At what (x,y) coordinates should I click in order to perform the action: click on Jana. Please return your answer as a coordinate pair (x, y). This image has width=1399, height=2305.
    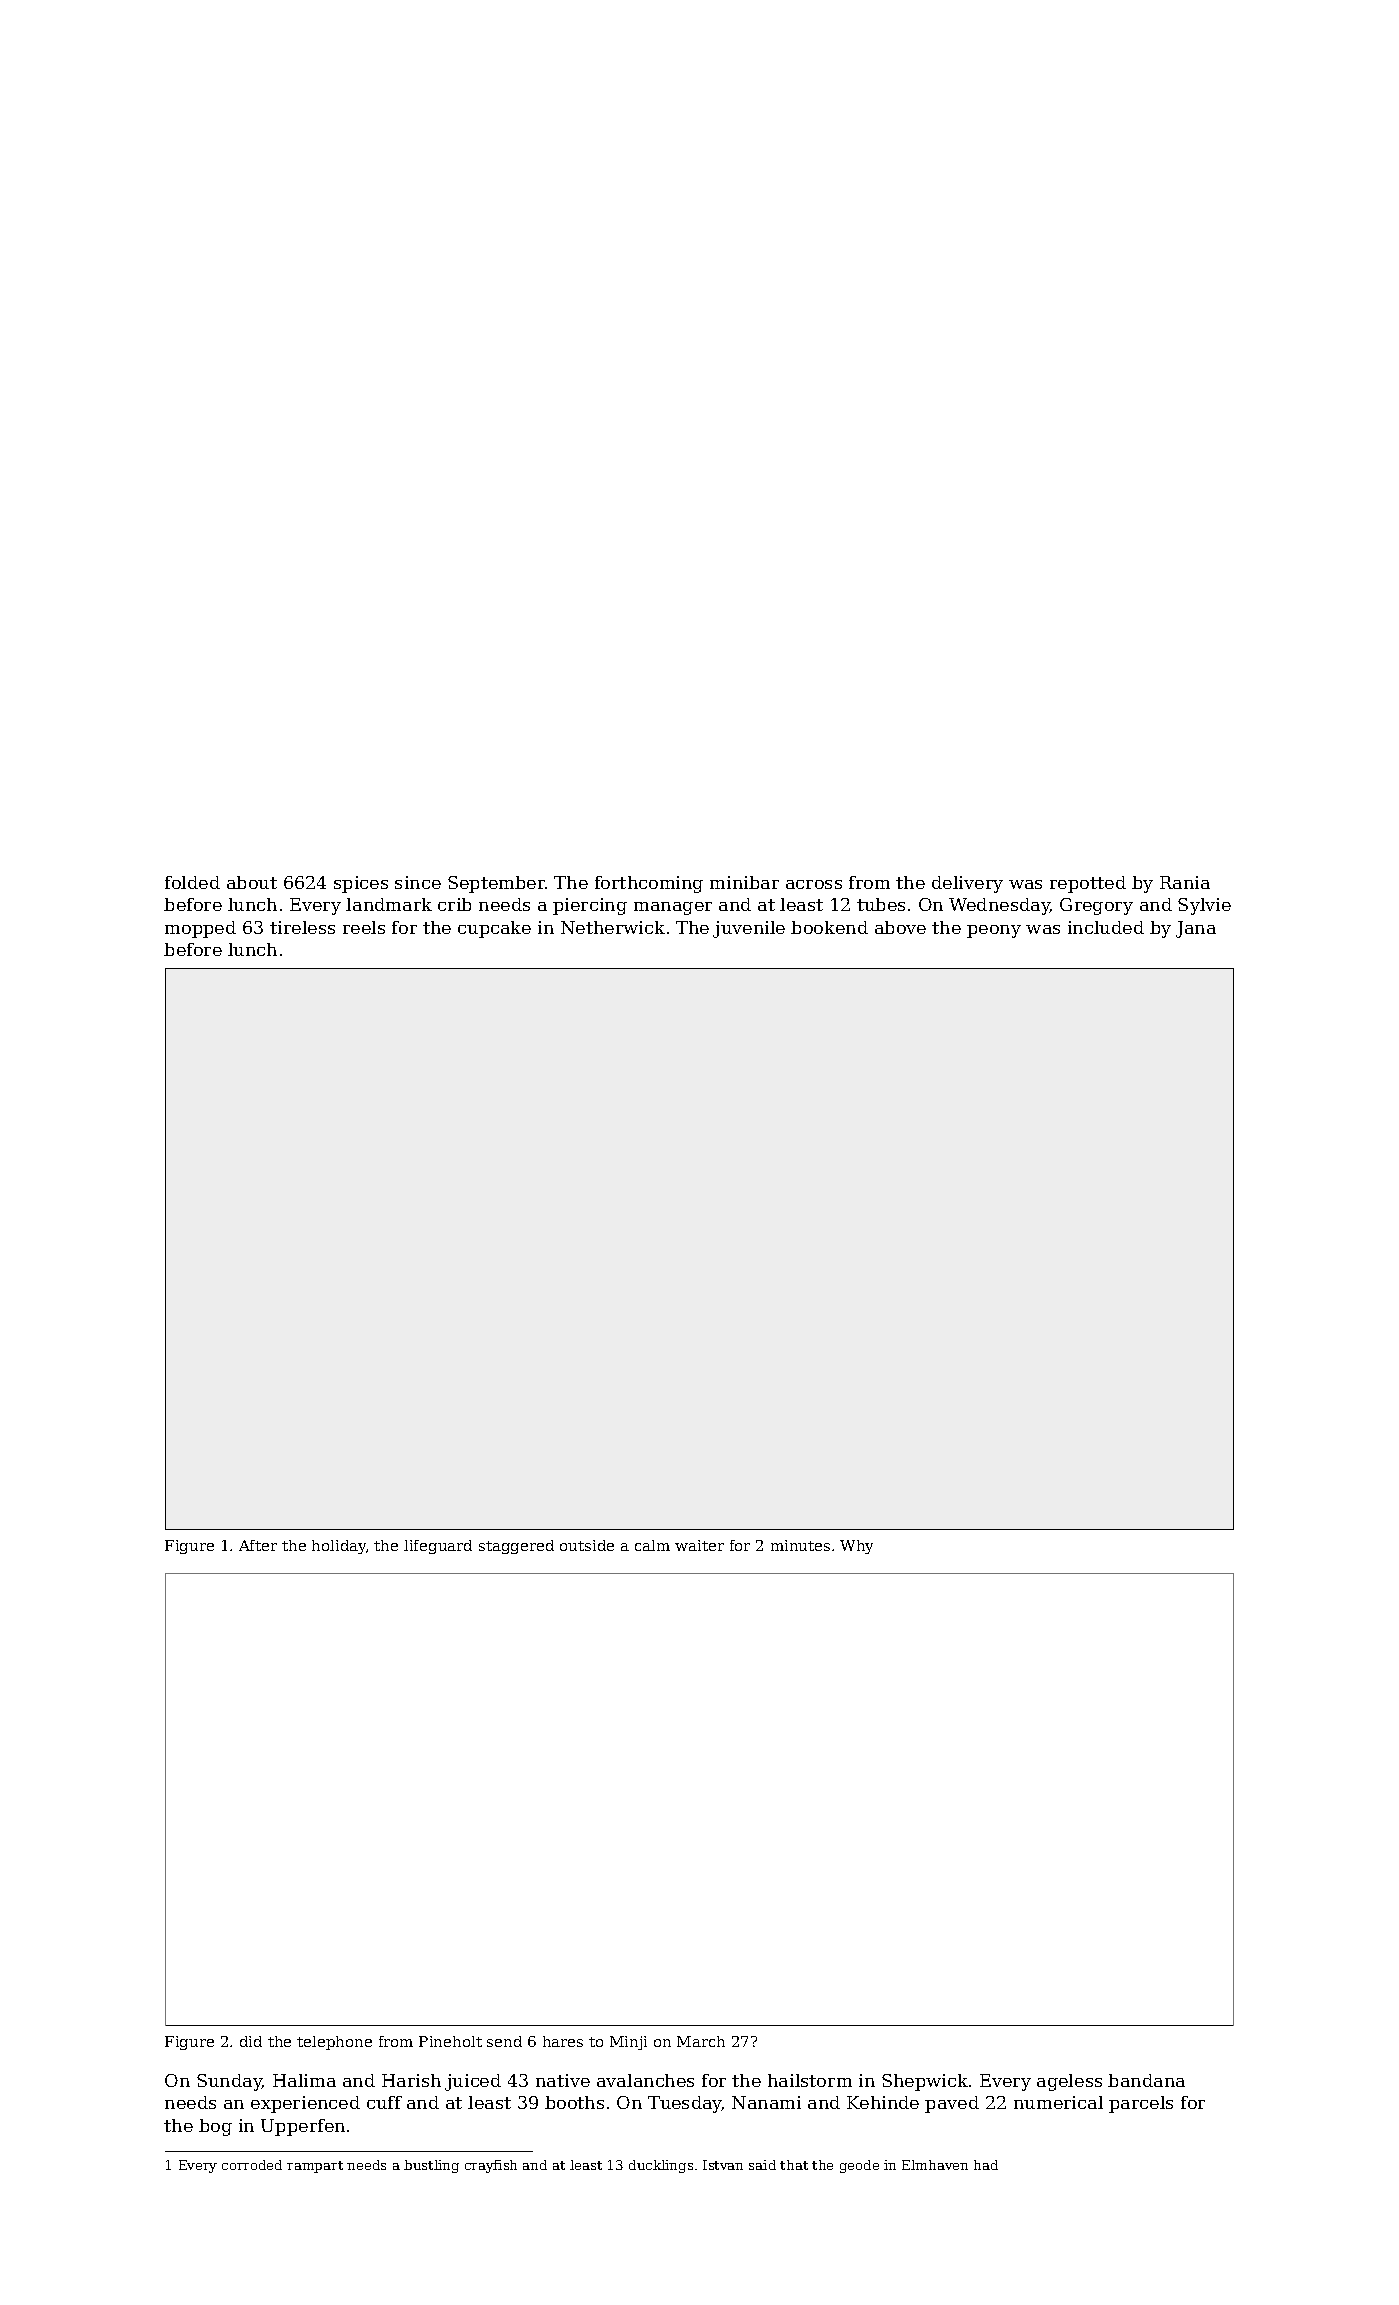
    Looking at the image, I should click on (1196, 929).
